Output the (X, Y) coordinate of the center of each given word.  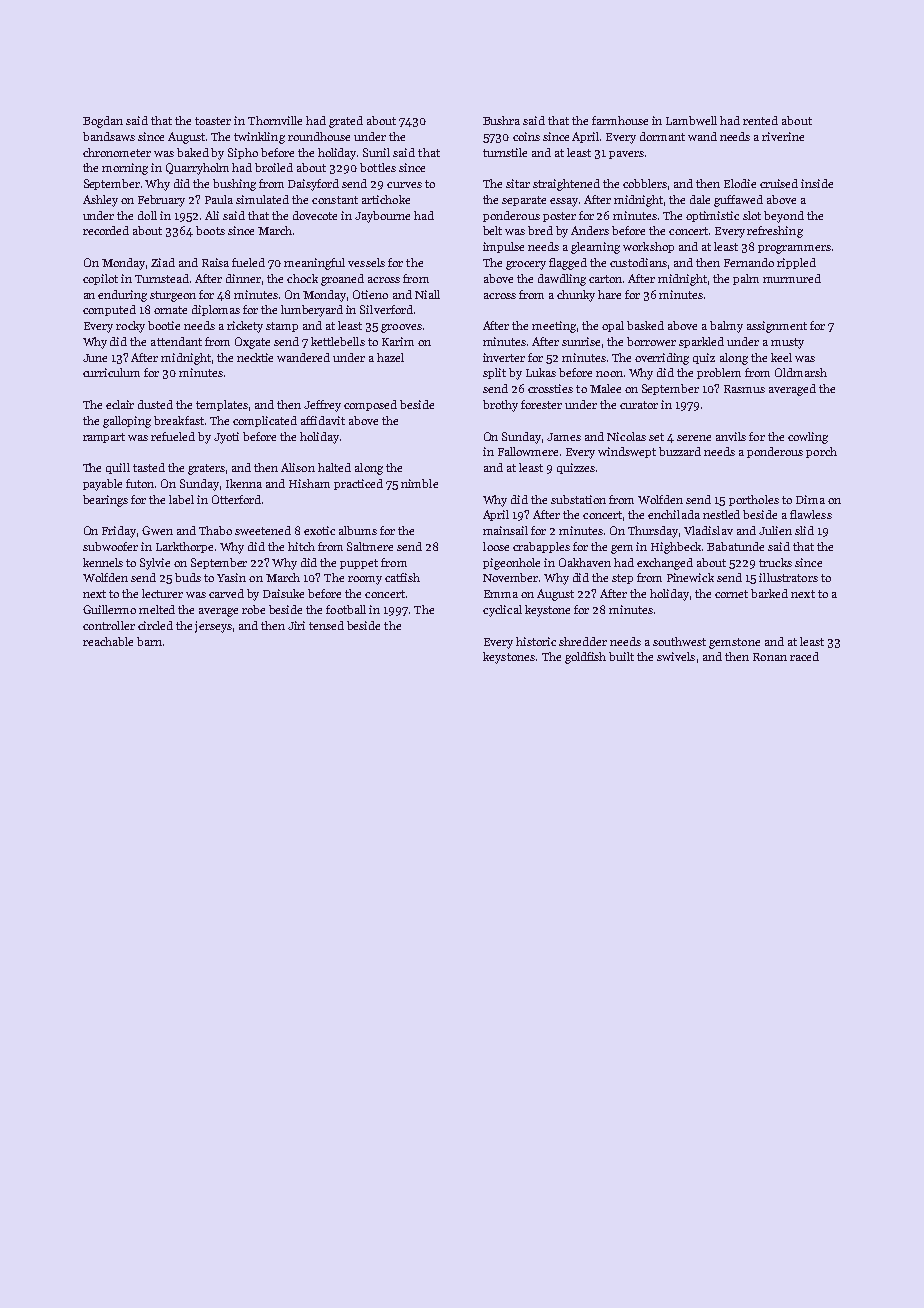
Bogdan (103, 122)
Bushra (501, 120)
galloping (127, 422)
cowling (808, 438)
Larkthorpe (184, 547)
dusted (155, 404)
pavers (626, 155)
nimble (419, 483)
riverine (783, 136)
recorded (106, 230)
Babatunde (735, 546)
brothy (500, 406)
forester (541, 404)
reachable (108, 641)
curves (404, 185)
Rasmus (744, 389)
